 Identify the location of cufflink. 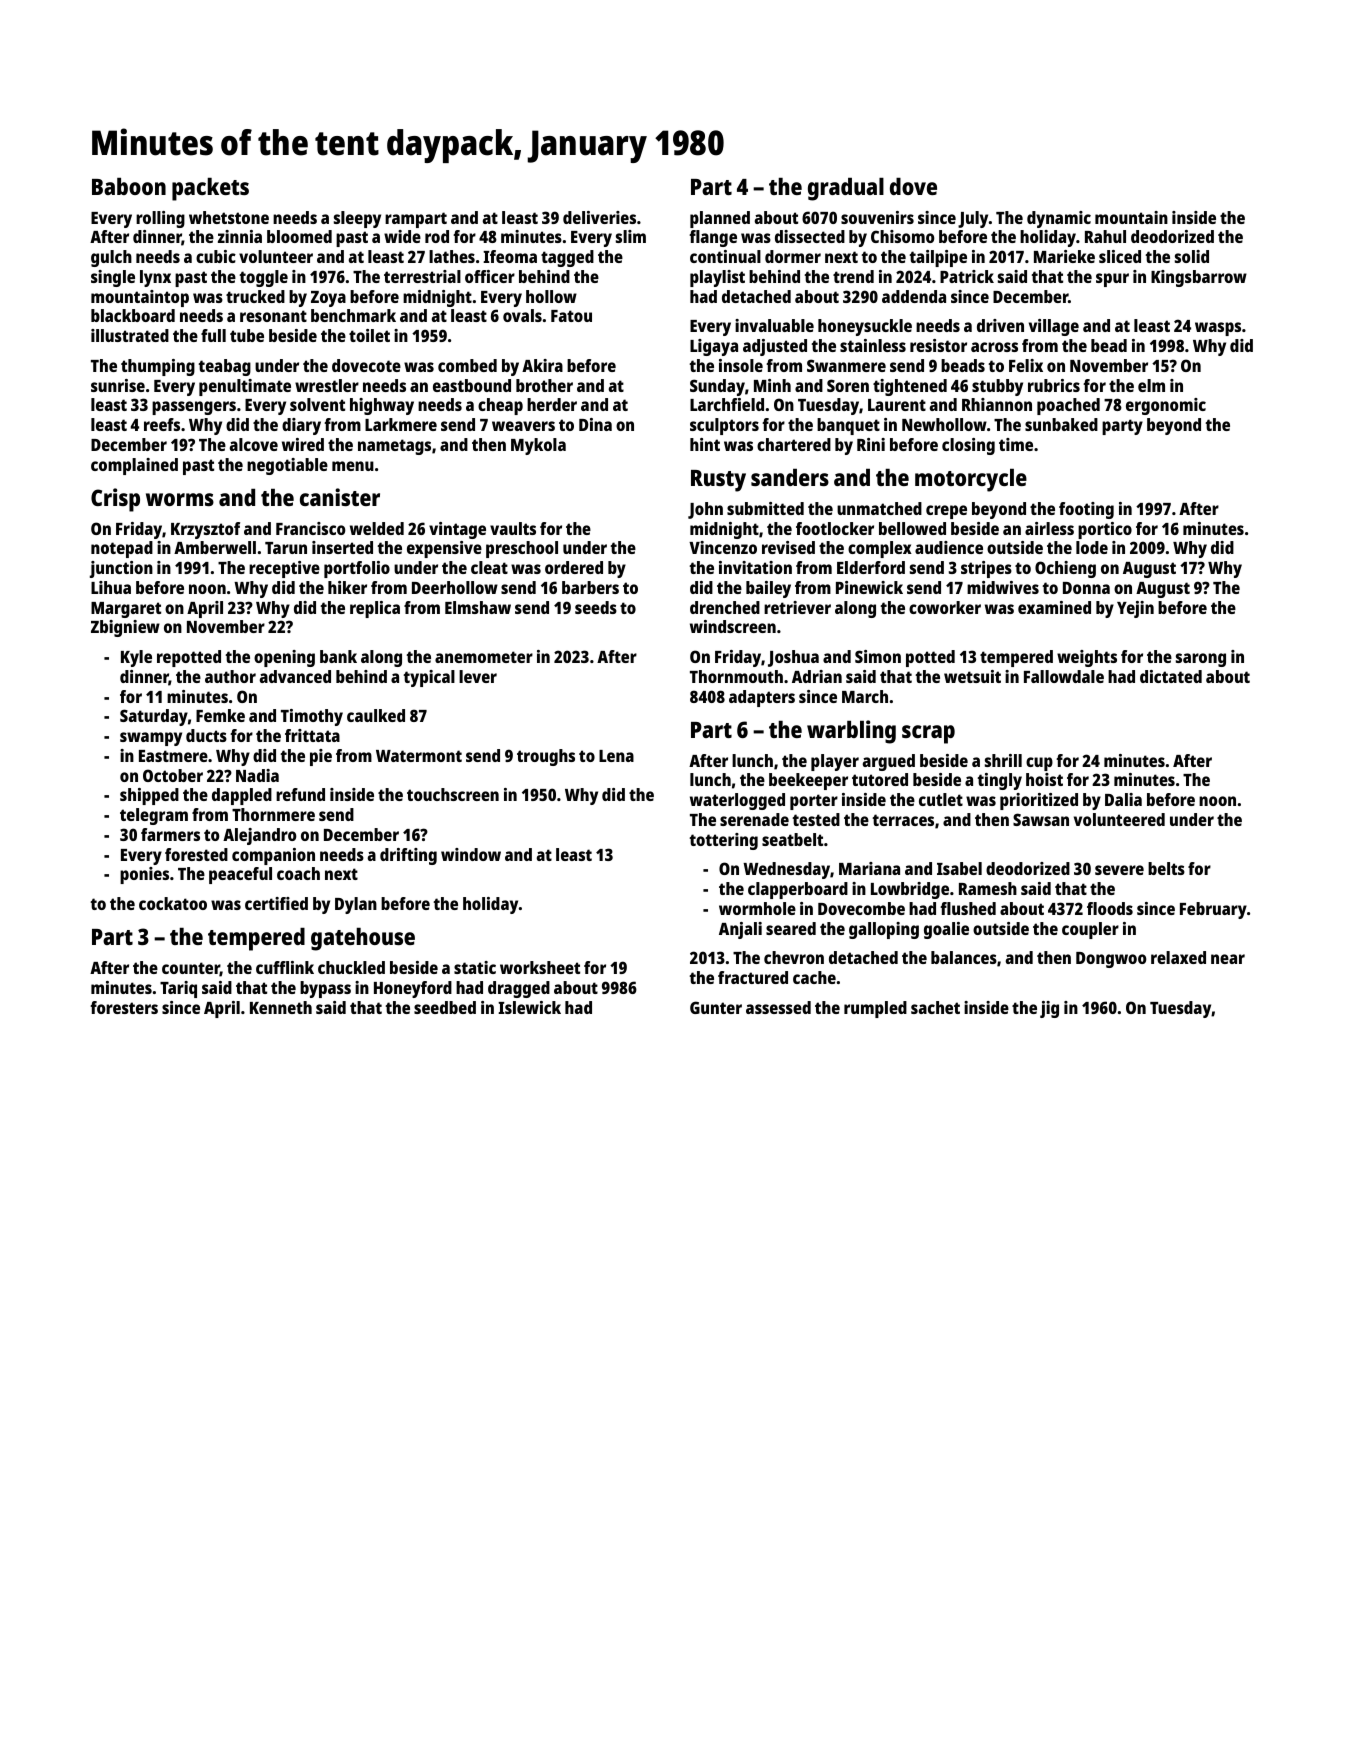
(285, 967).
